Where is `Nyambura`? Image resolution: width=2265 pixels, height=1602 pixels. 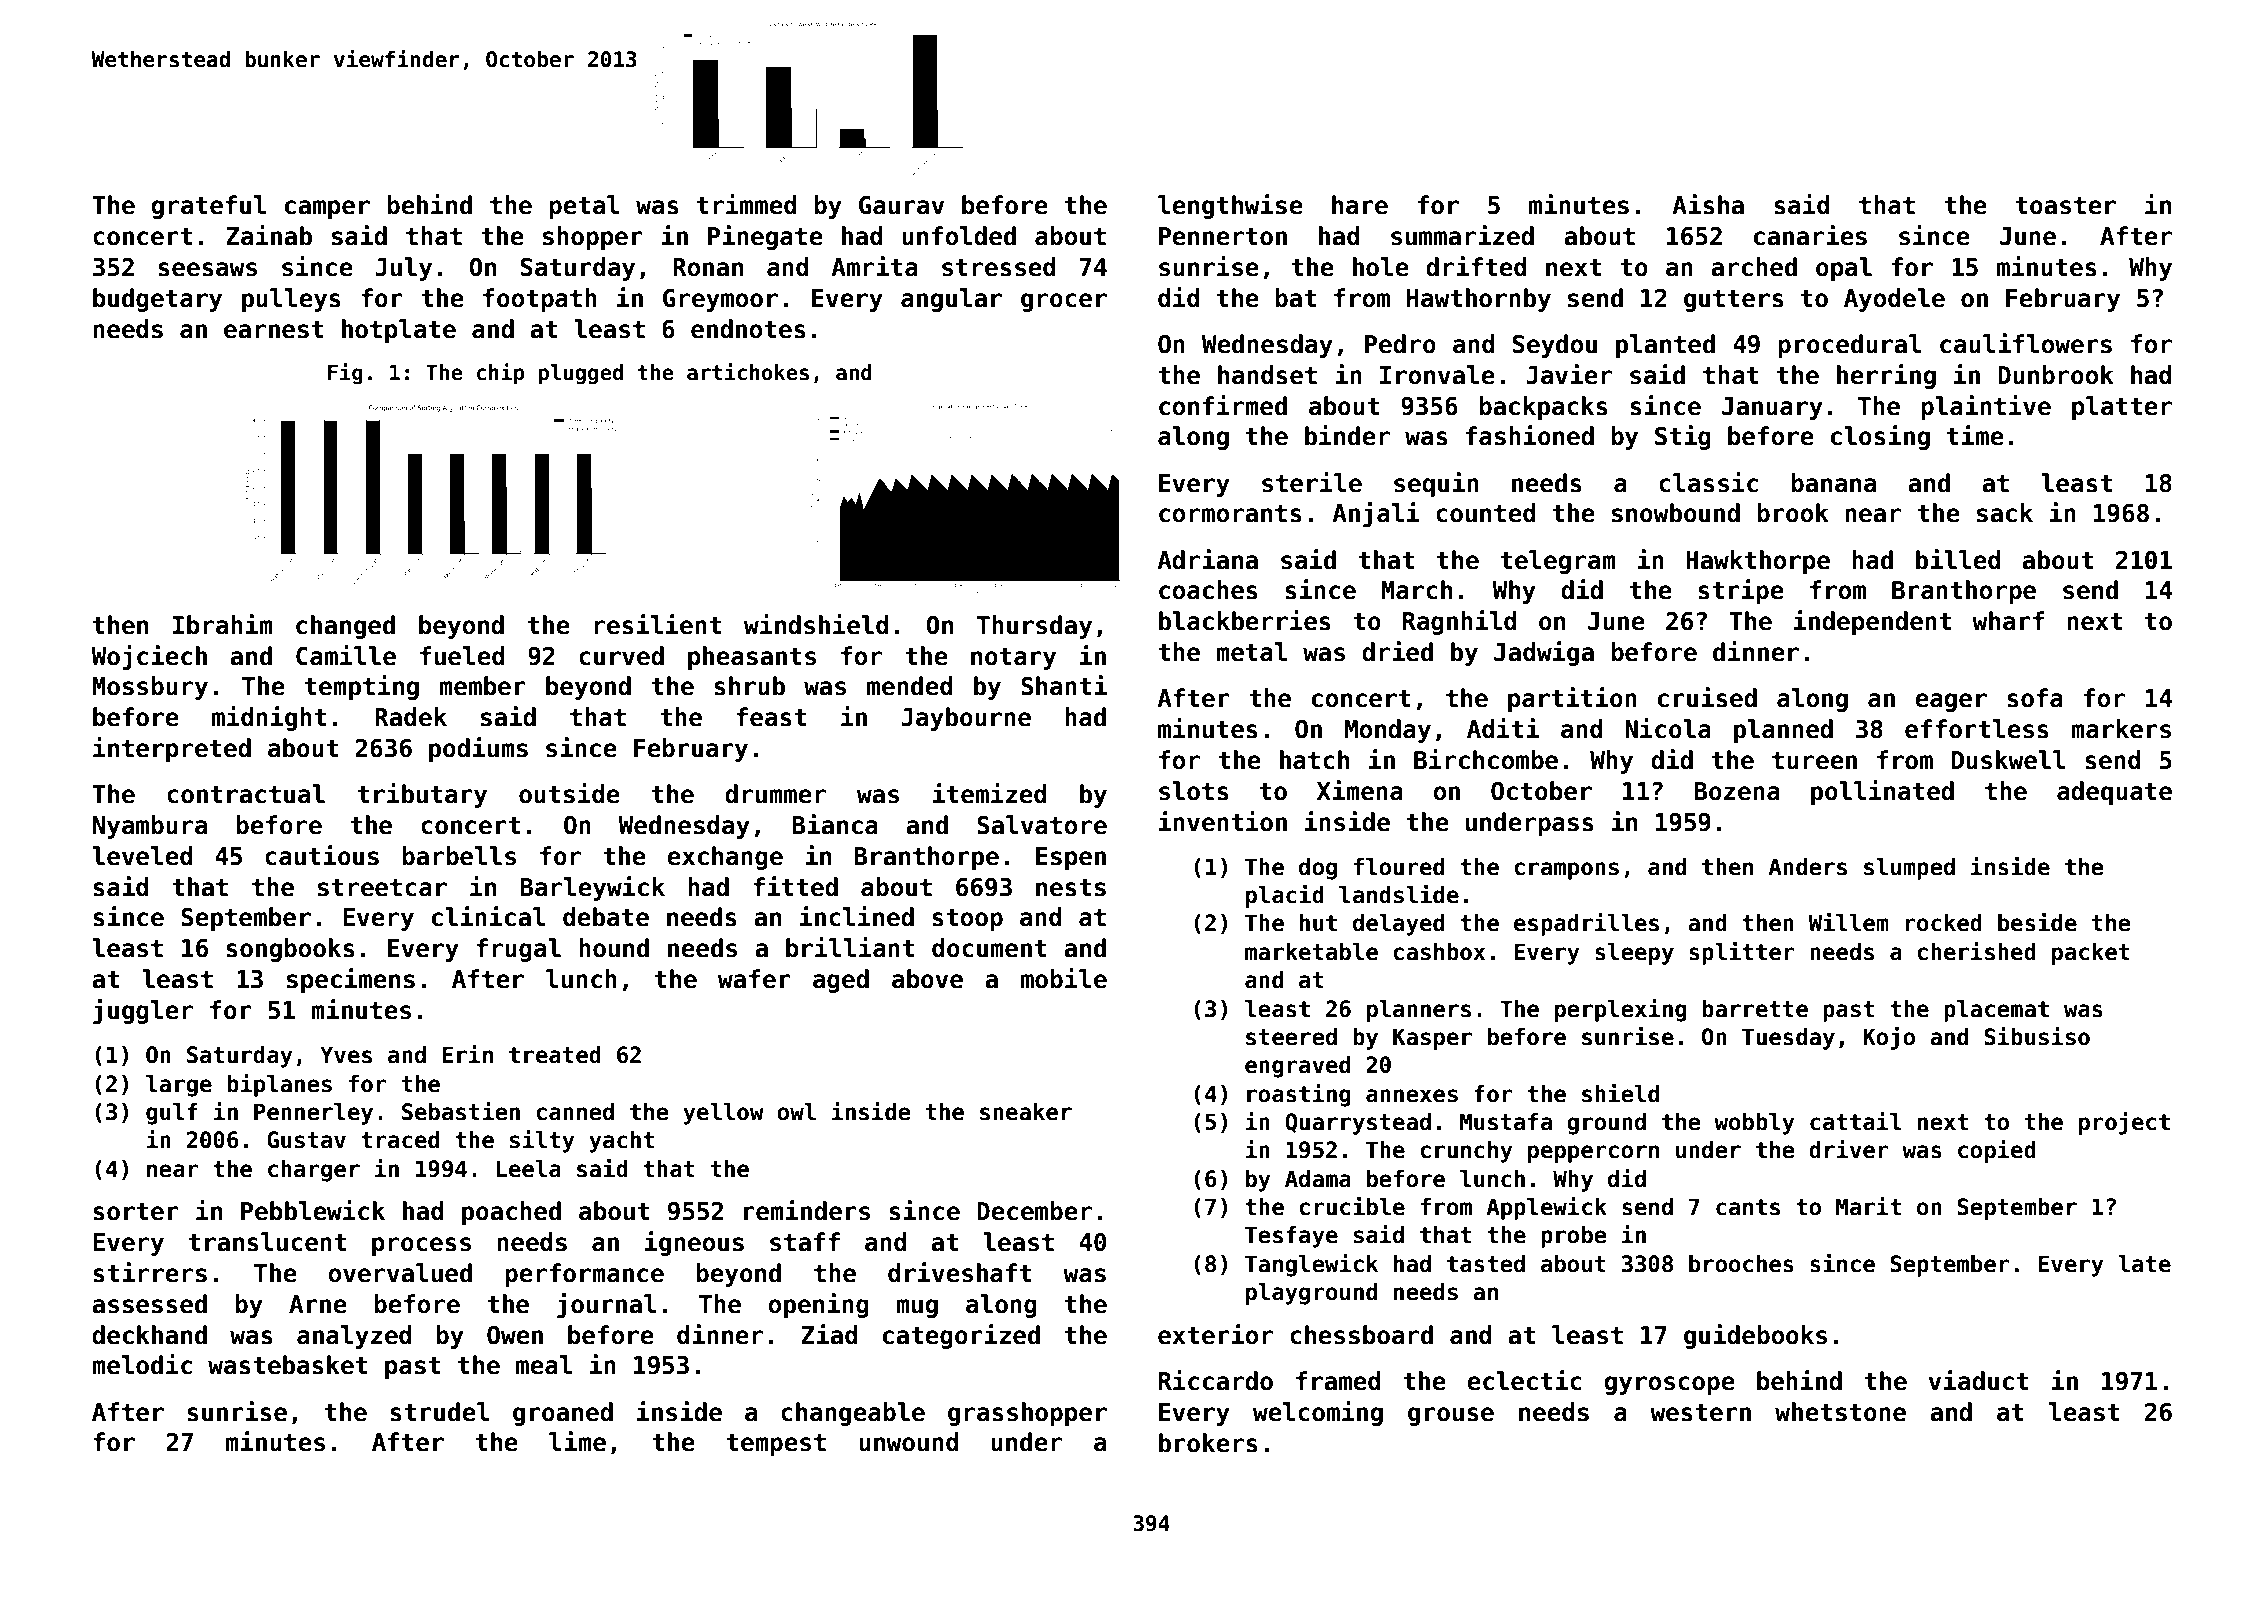
Nyambura is located at coordinates (150, 827).
